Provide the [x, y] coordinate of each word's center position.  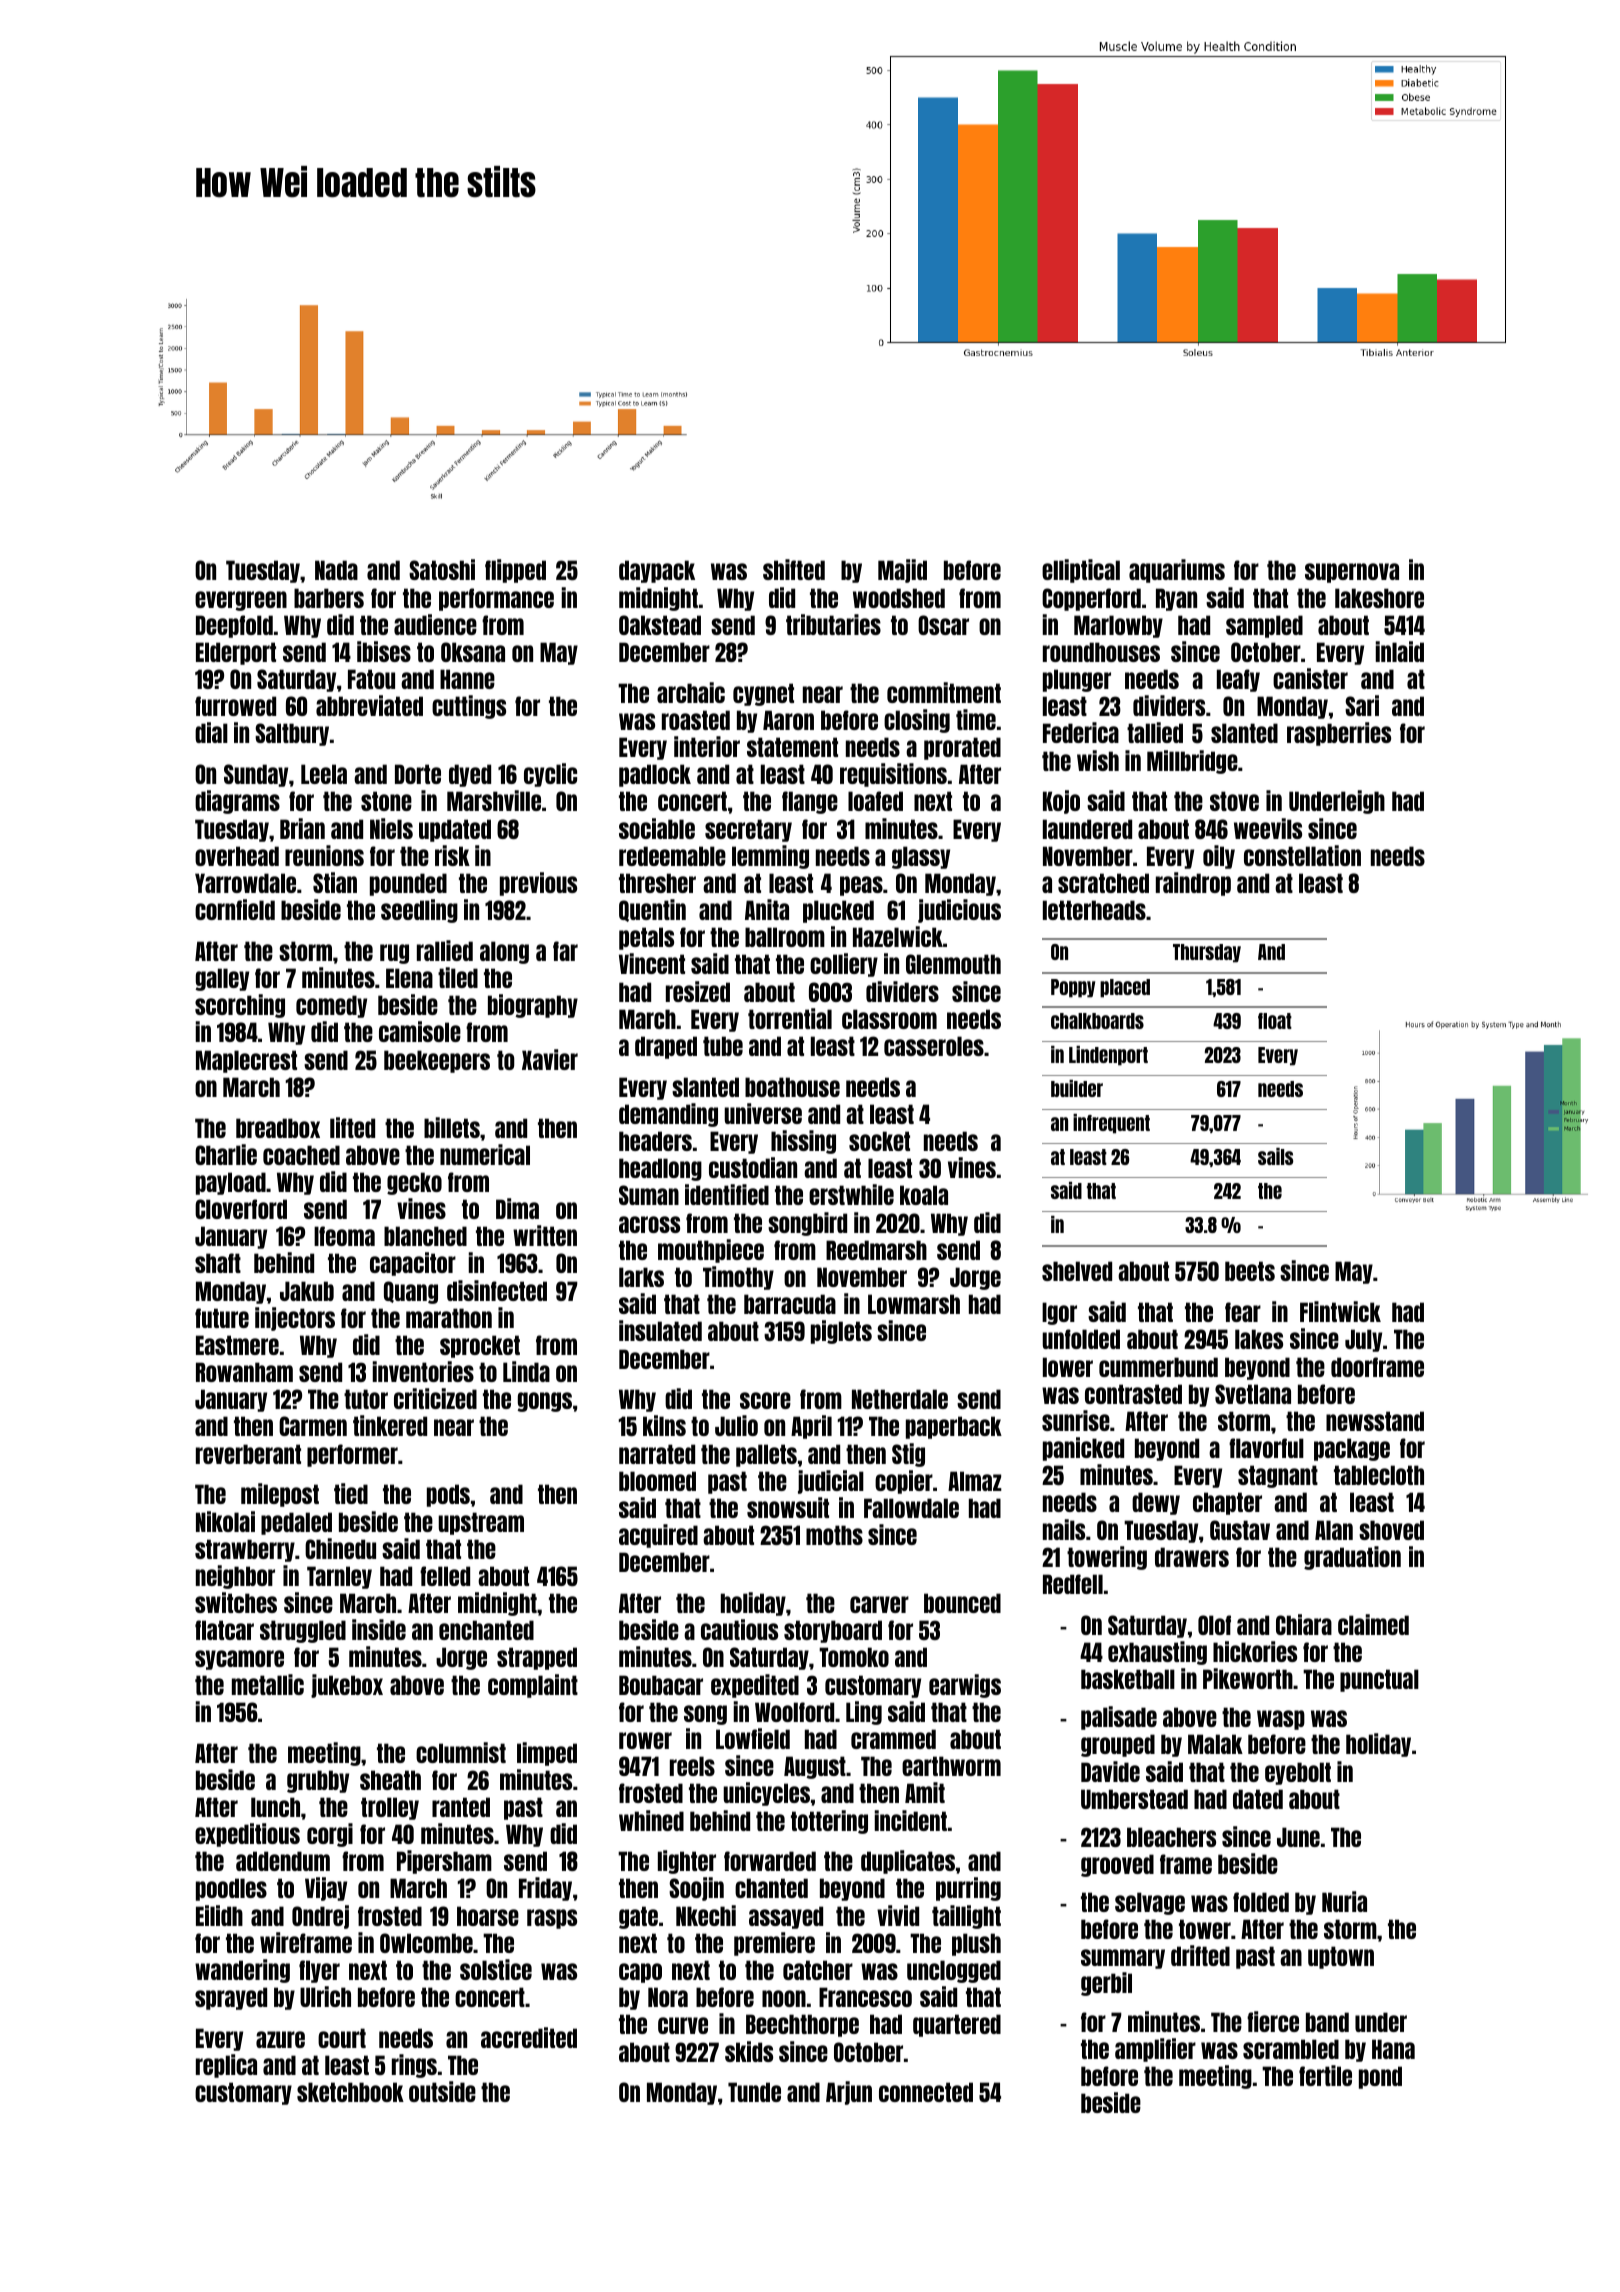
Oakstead [660, 625]
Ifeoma [344, 1236]
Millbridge [1192, 762]
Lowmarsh [914, 1304]
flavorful [1266, 1448]
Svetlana [1253, 1394]
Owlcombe [426, 1943]
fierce [1273, 2021]
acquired [658, 1536]
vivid [898, 1915]
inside [379, 1629]
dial [211, 732]
